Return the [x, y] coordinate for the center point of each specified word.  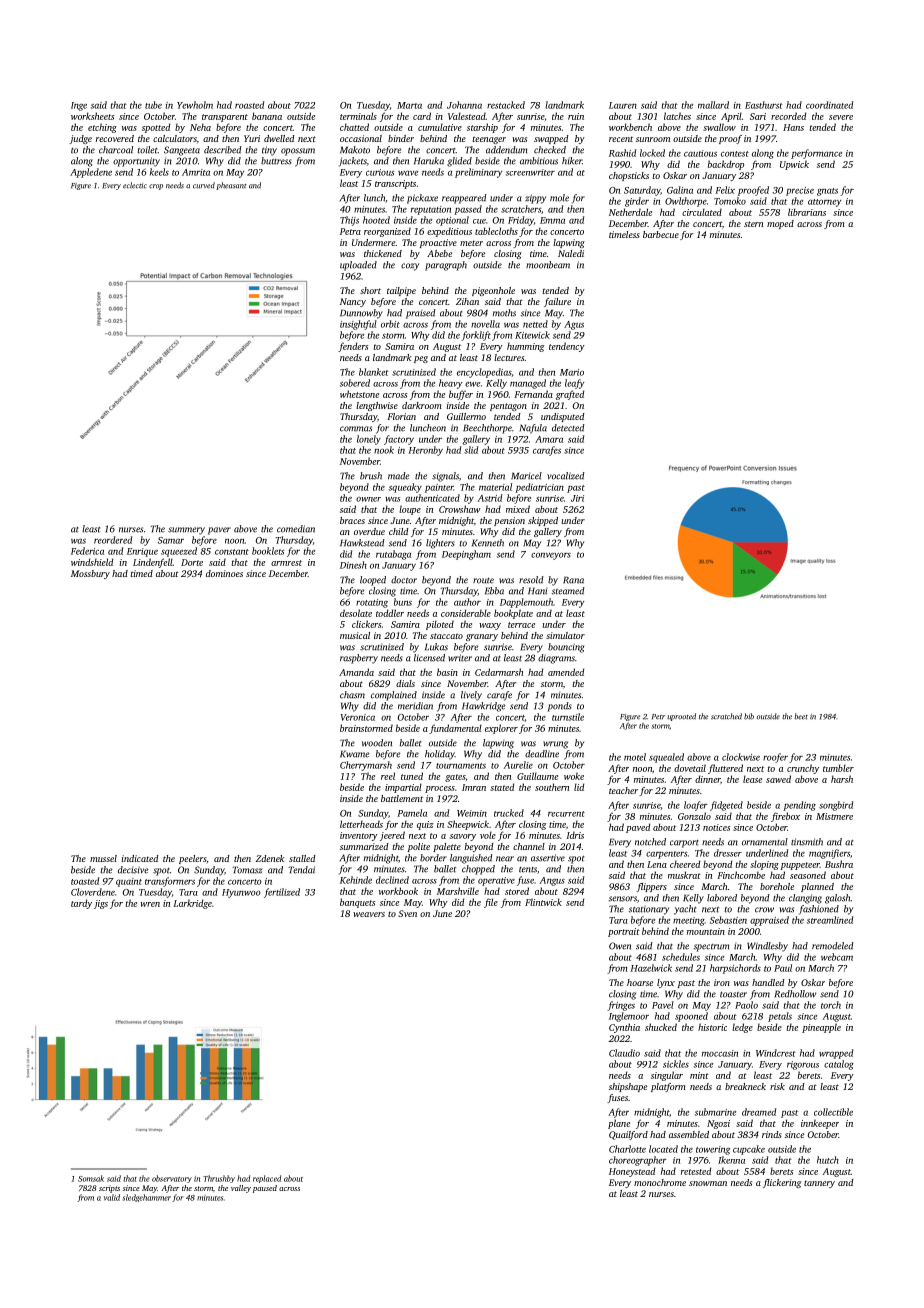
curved [204, 185]
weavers [369, 914]
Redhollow [795, 994]
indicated [140, 858]
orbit [390, 324]
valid [112, 1197]
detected [568, 428]
